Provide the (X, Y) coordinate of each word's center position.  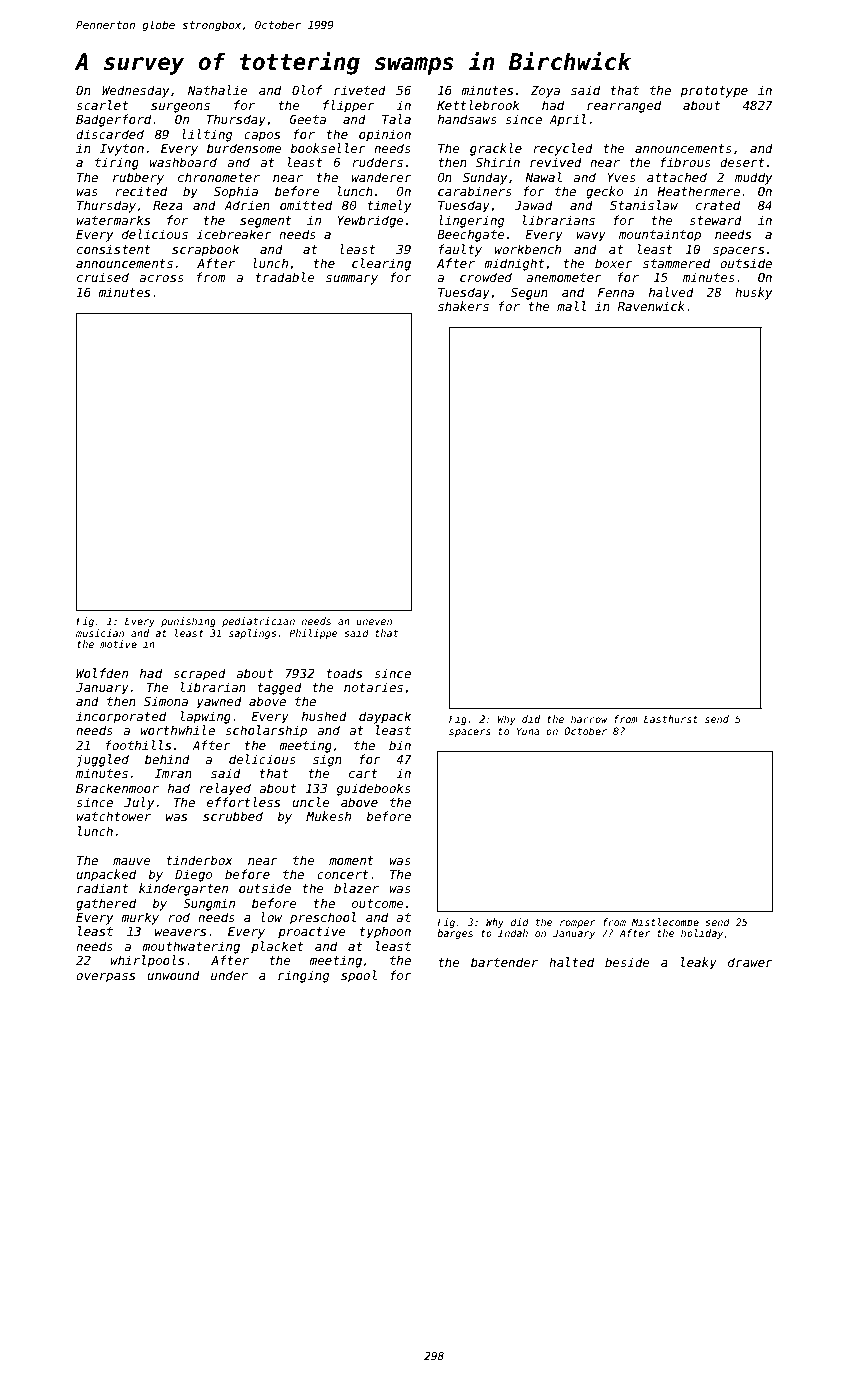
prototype (714, 92)
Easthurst (671, 719)
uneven (374, 622)
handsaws (467, 119)
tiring (117, 163)
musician (100, 633)
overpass (105, 978)
